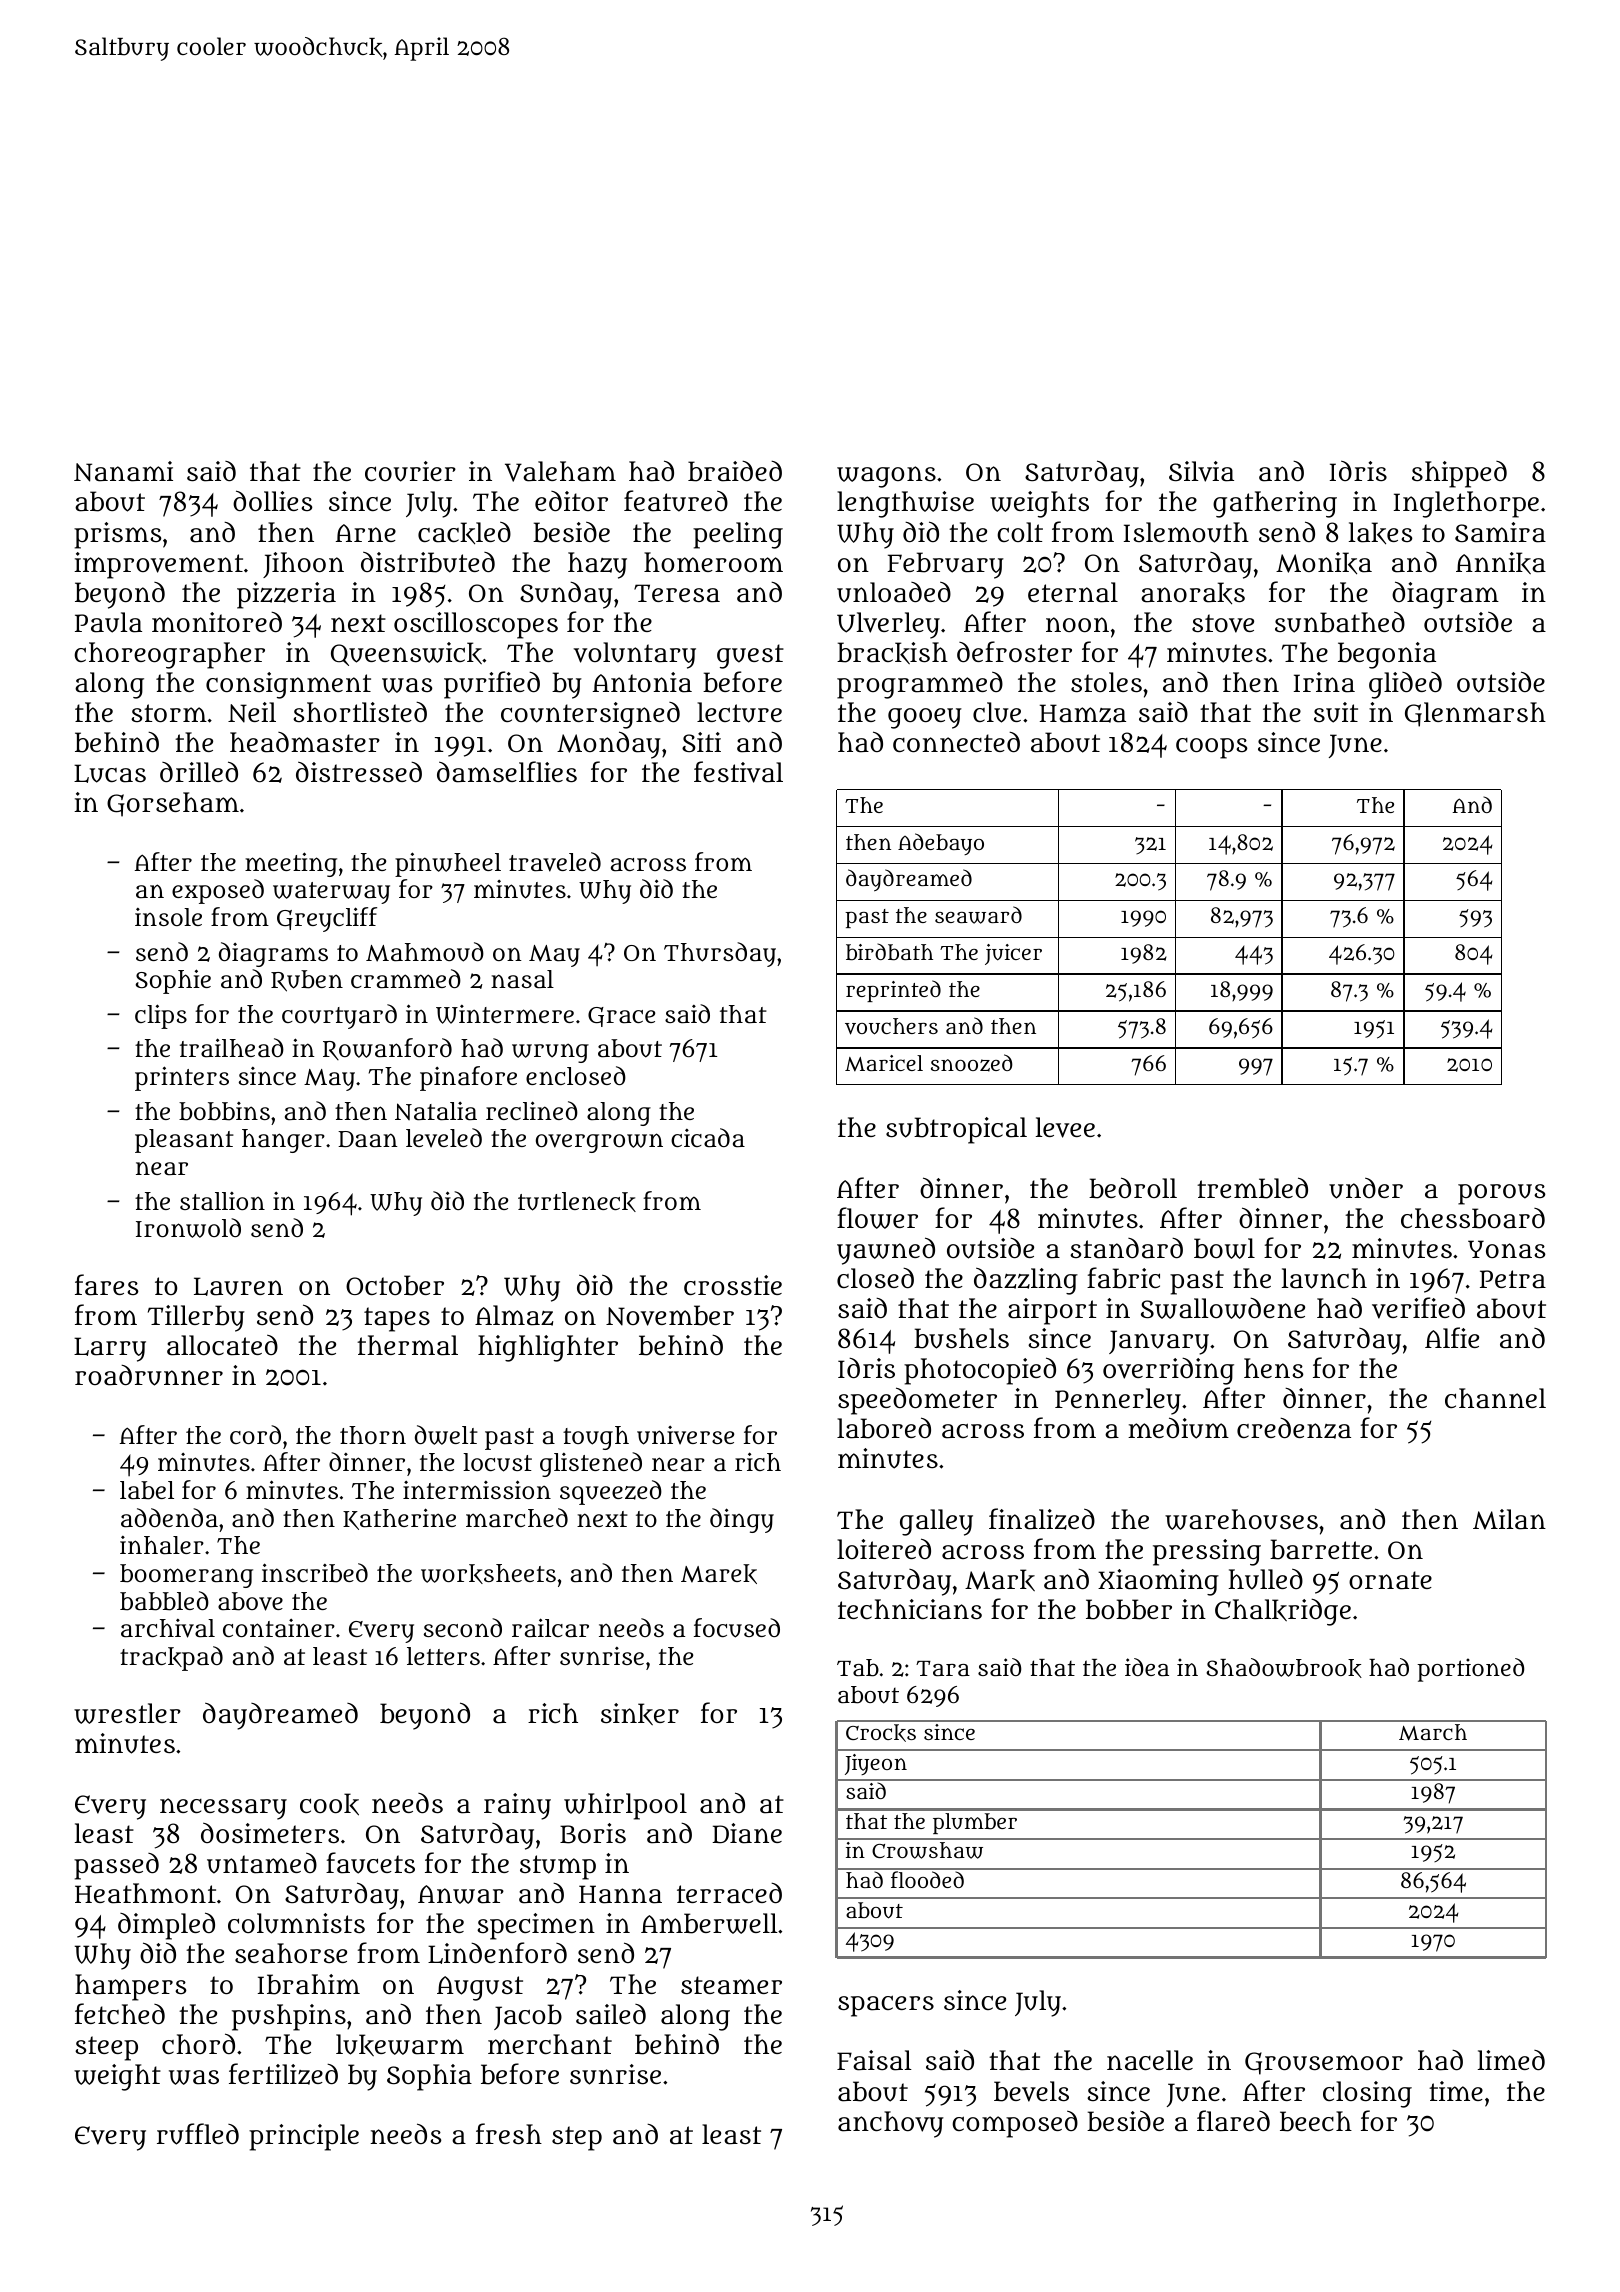 This document has width=1620, height=2292. What do you see at coordinates (961, 1338) in the document?
I see `bushels` at bounding box center [961, 1338].
